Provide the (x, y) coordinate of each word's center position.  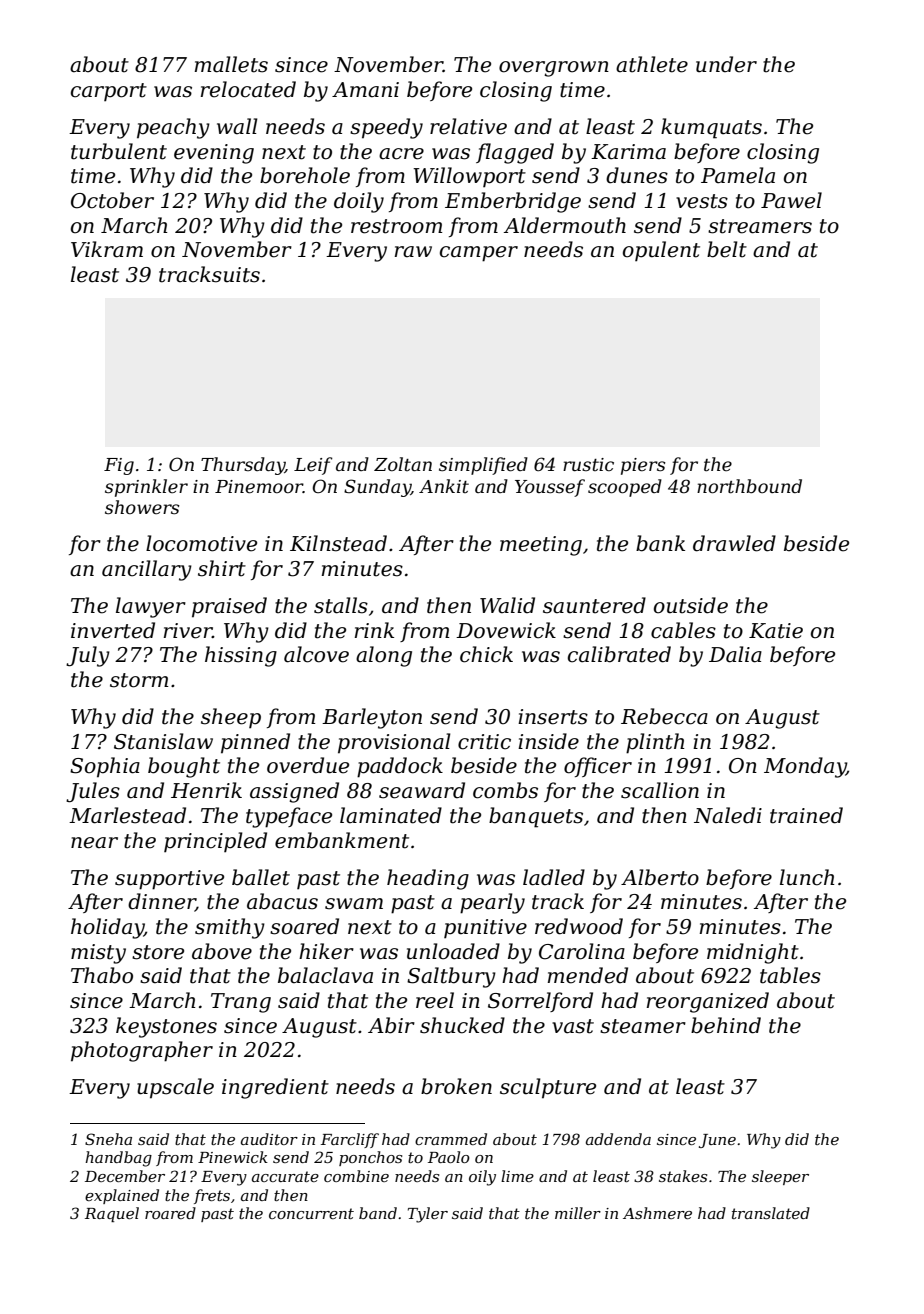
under (726, 64)
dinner (162, 902)
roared (170, 1213)
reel (435, 1000)
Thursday (243, 466)
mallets (231, 64)
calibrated (619, 654)
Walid (507, 605)
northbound (749, 486)
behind (726, 1025)
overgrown (554, 69)
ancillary (147, 570)
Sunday (377, 488)
